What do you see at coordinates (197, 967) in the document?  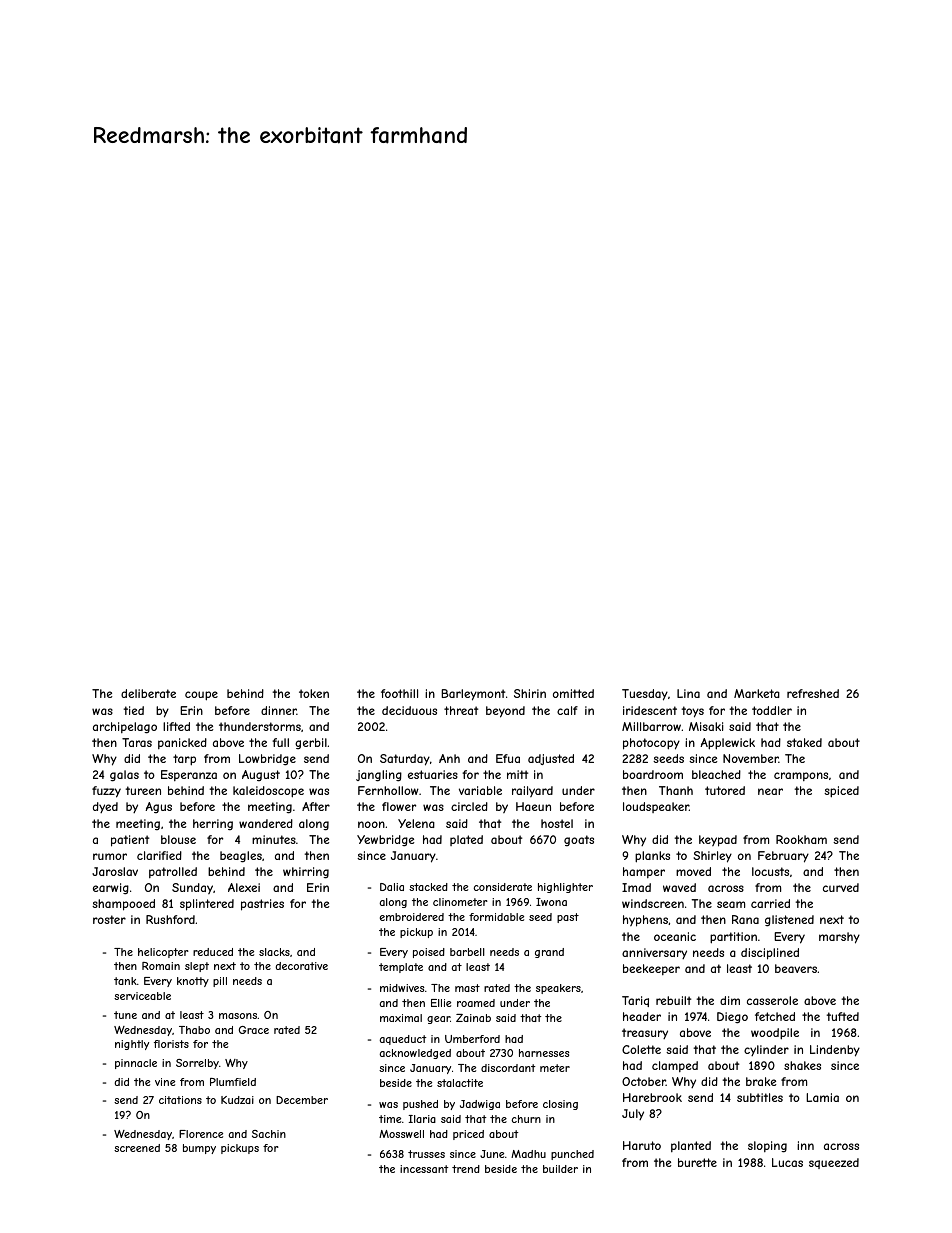 I see `slept` at bounding box center [197, 967].
